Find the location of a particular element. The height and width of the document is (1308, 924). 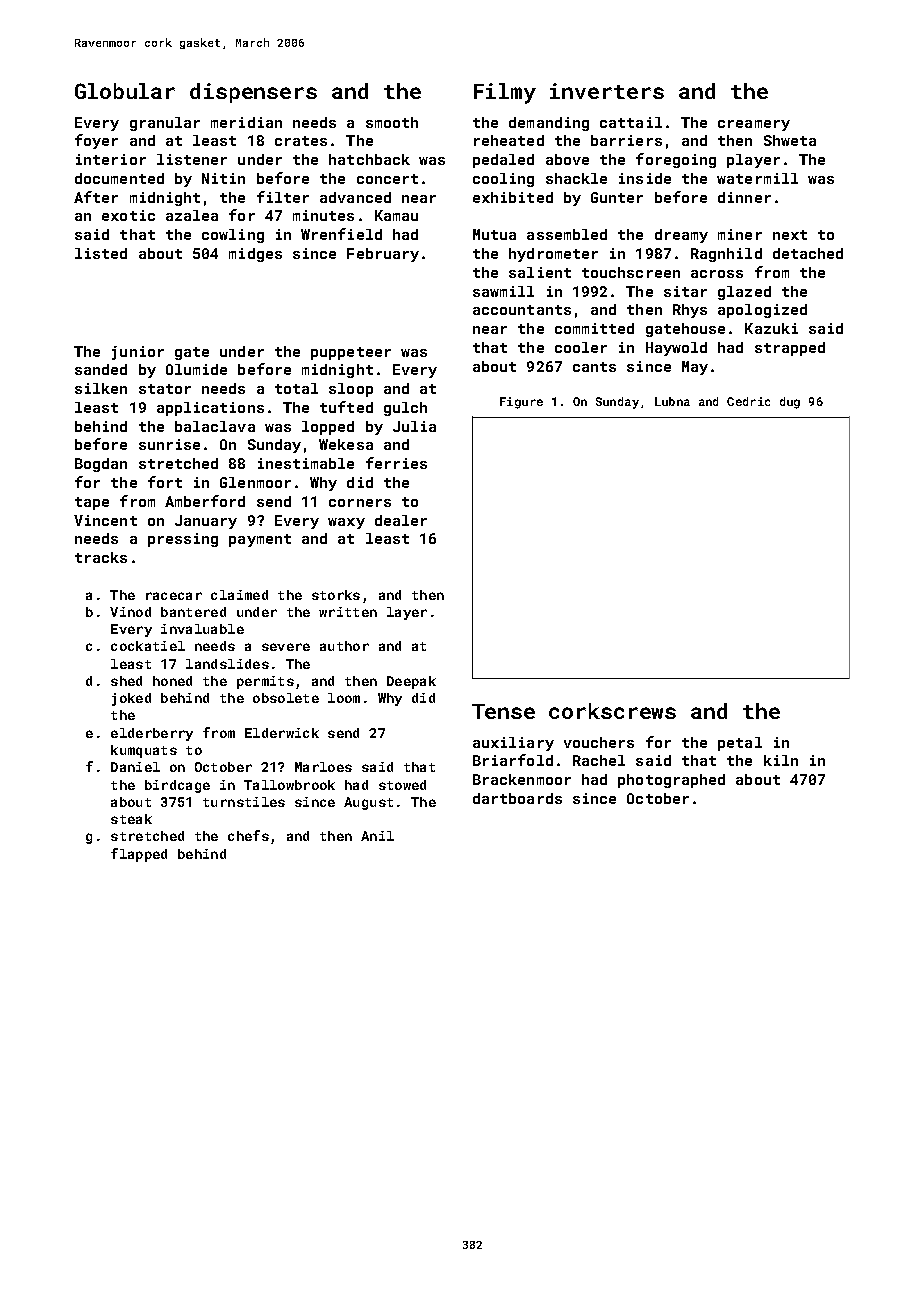

After is located at coordinates (96, 197).
